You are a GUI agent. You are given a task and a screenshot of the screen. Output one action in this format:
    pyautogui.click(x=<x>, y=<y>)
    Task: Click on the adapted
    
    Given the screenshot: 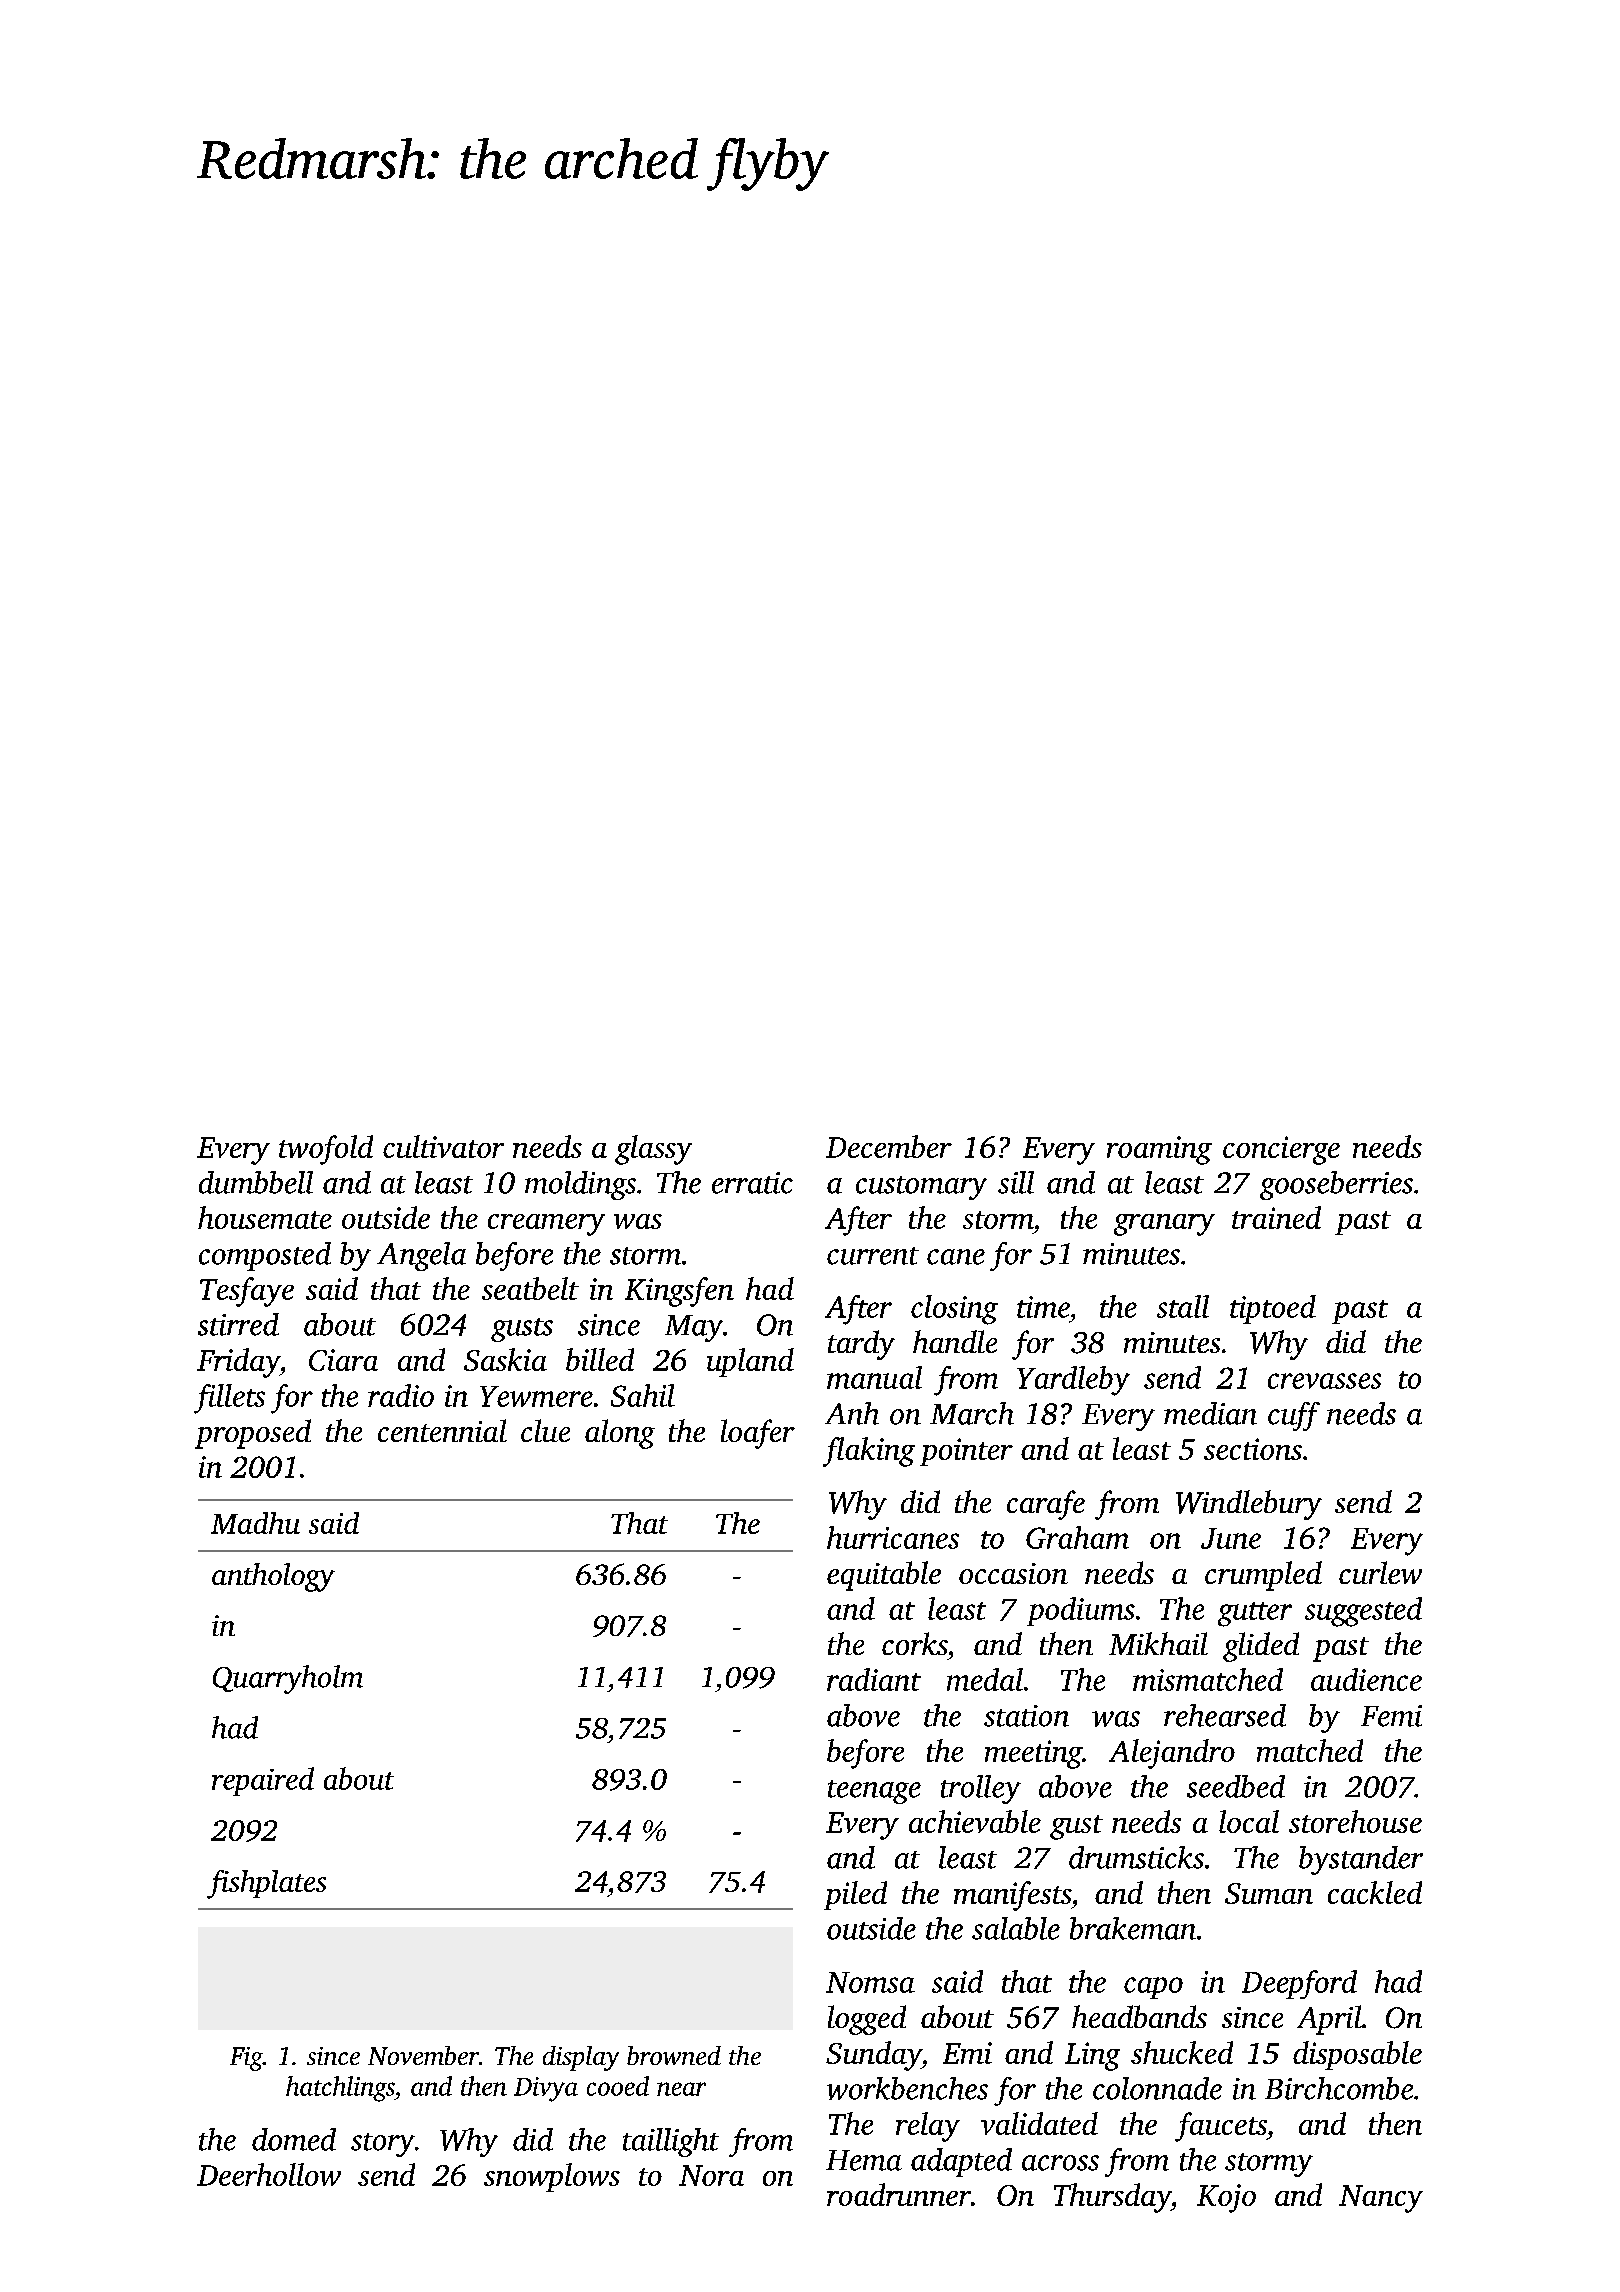 What is the action you would take?
    pyautogui.click(x=961, y=2162)
